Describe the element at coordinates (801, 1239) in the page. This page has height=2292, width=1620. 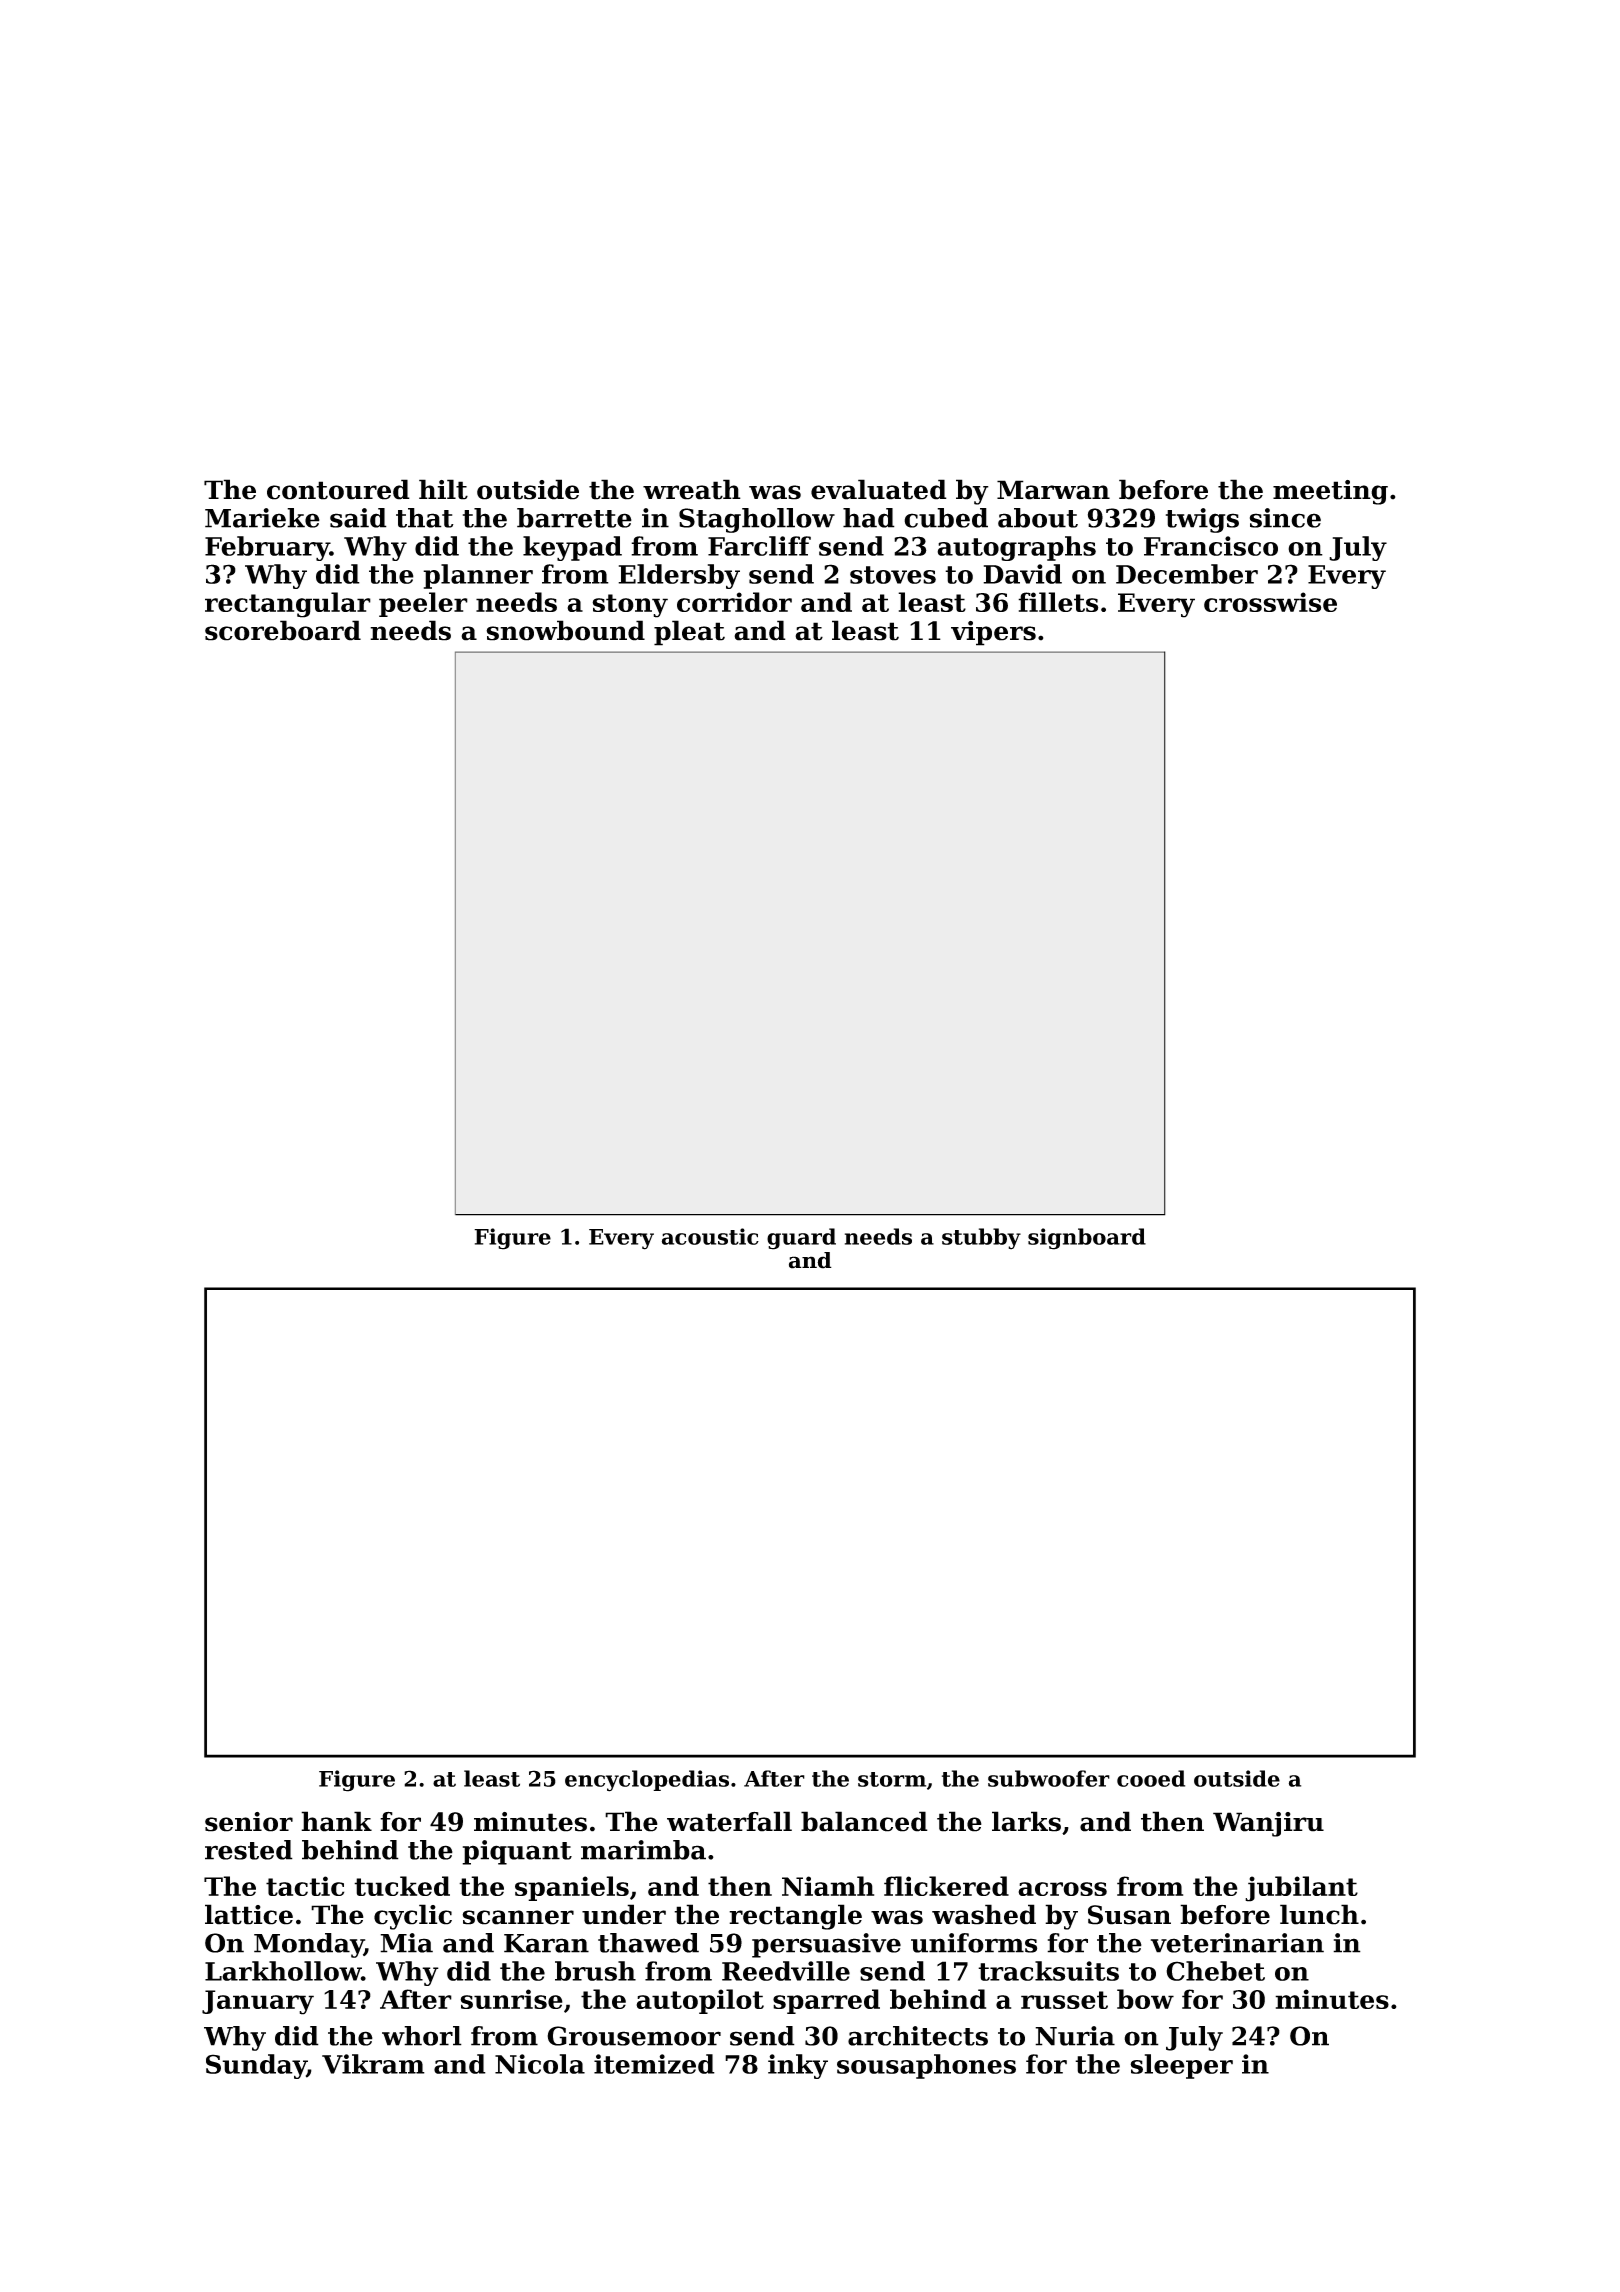
I see `guard` at that location.
